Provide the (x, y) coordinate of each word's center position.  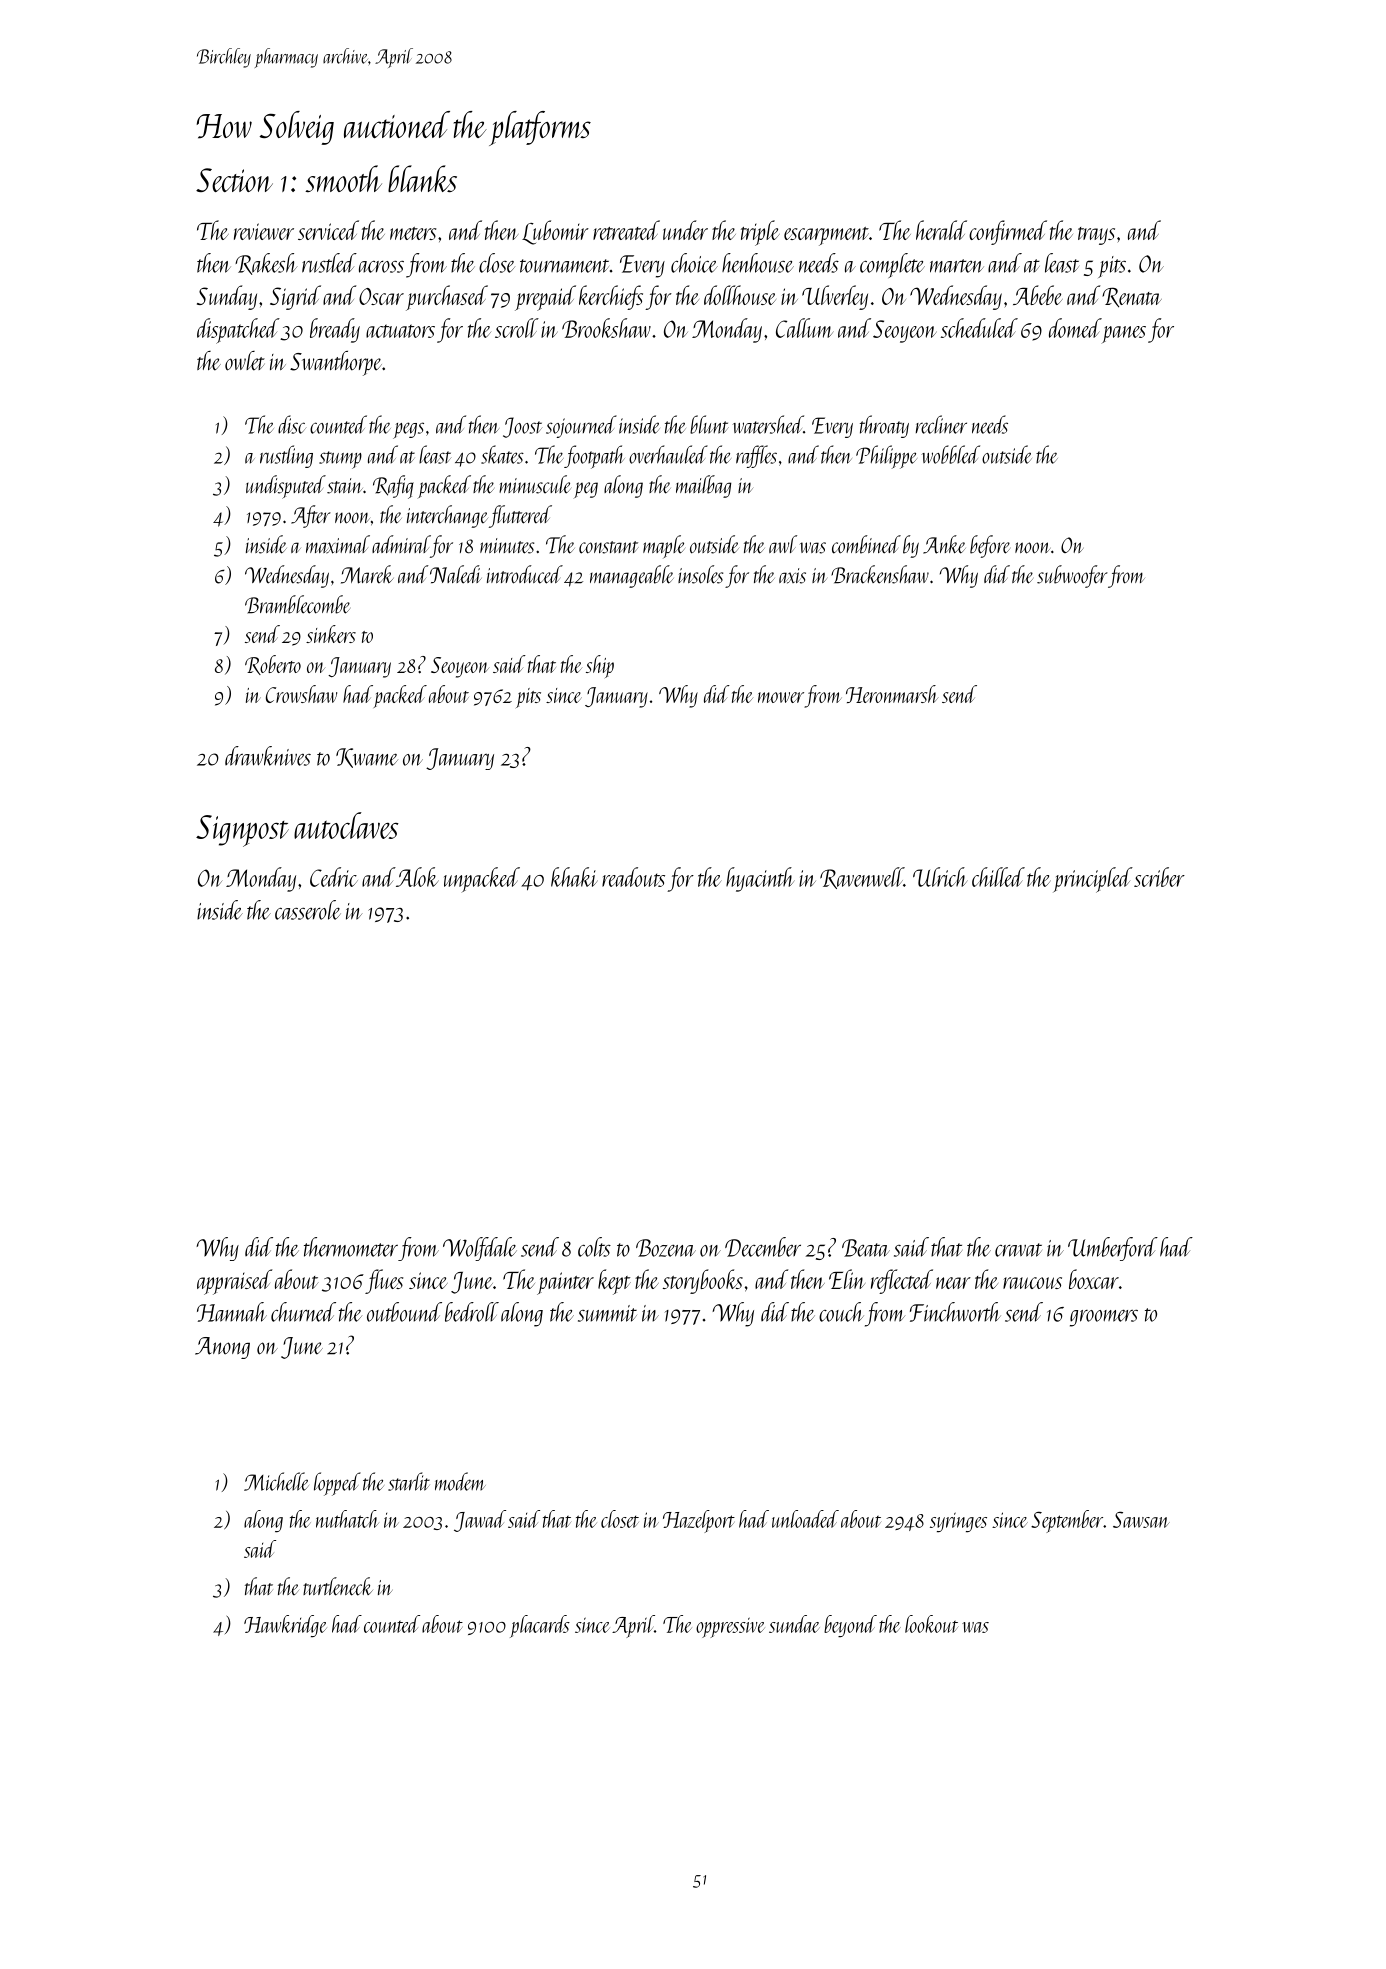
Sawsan (1141, 1519)
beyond (850, 1626)
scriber (1159, 877)
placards (540, 1626)
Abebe (1038, 295)
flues (384, 1281)
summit (607, 1313)
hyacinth (760, 879)
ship (600, 666)
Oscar (381, 296)
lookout (931, 1624)
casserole (308, 910)
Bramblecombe (297, 604)
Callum (805, 328)
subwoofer (1072, 576)
